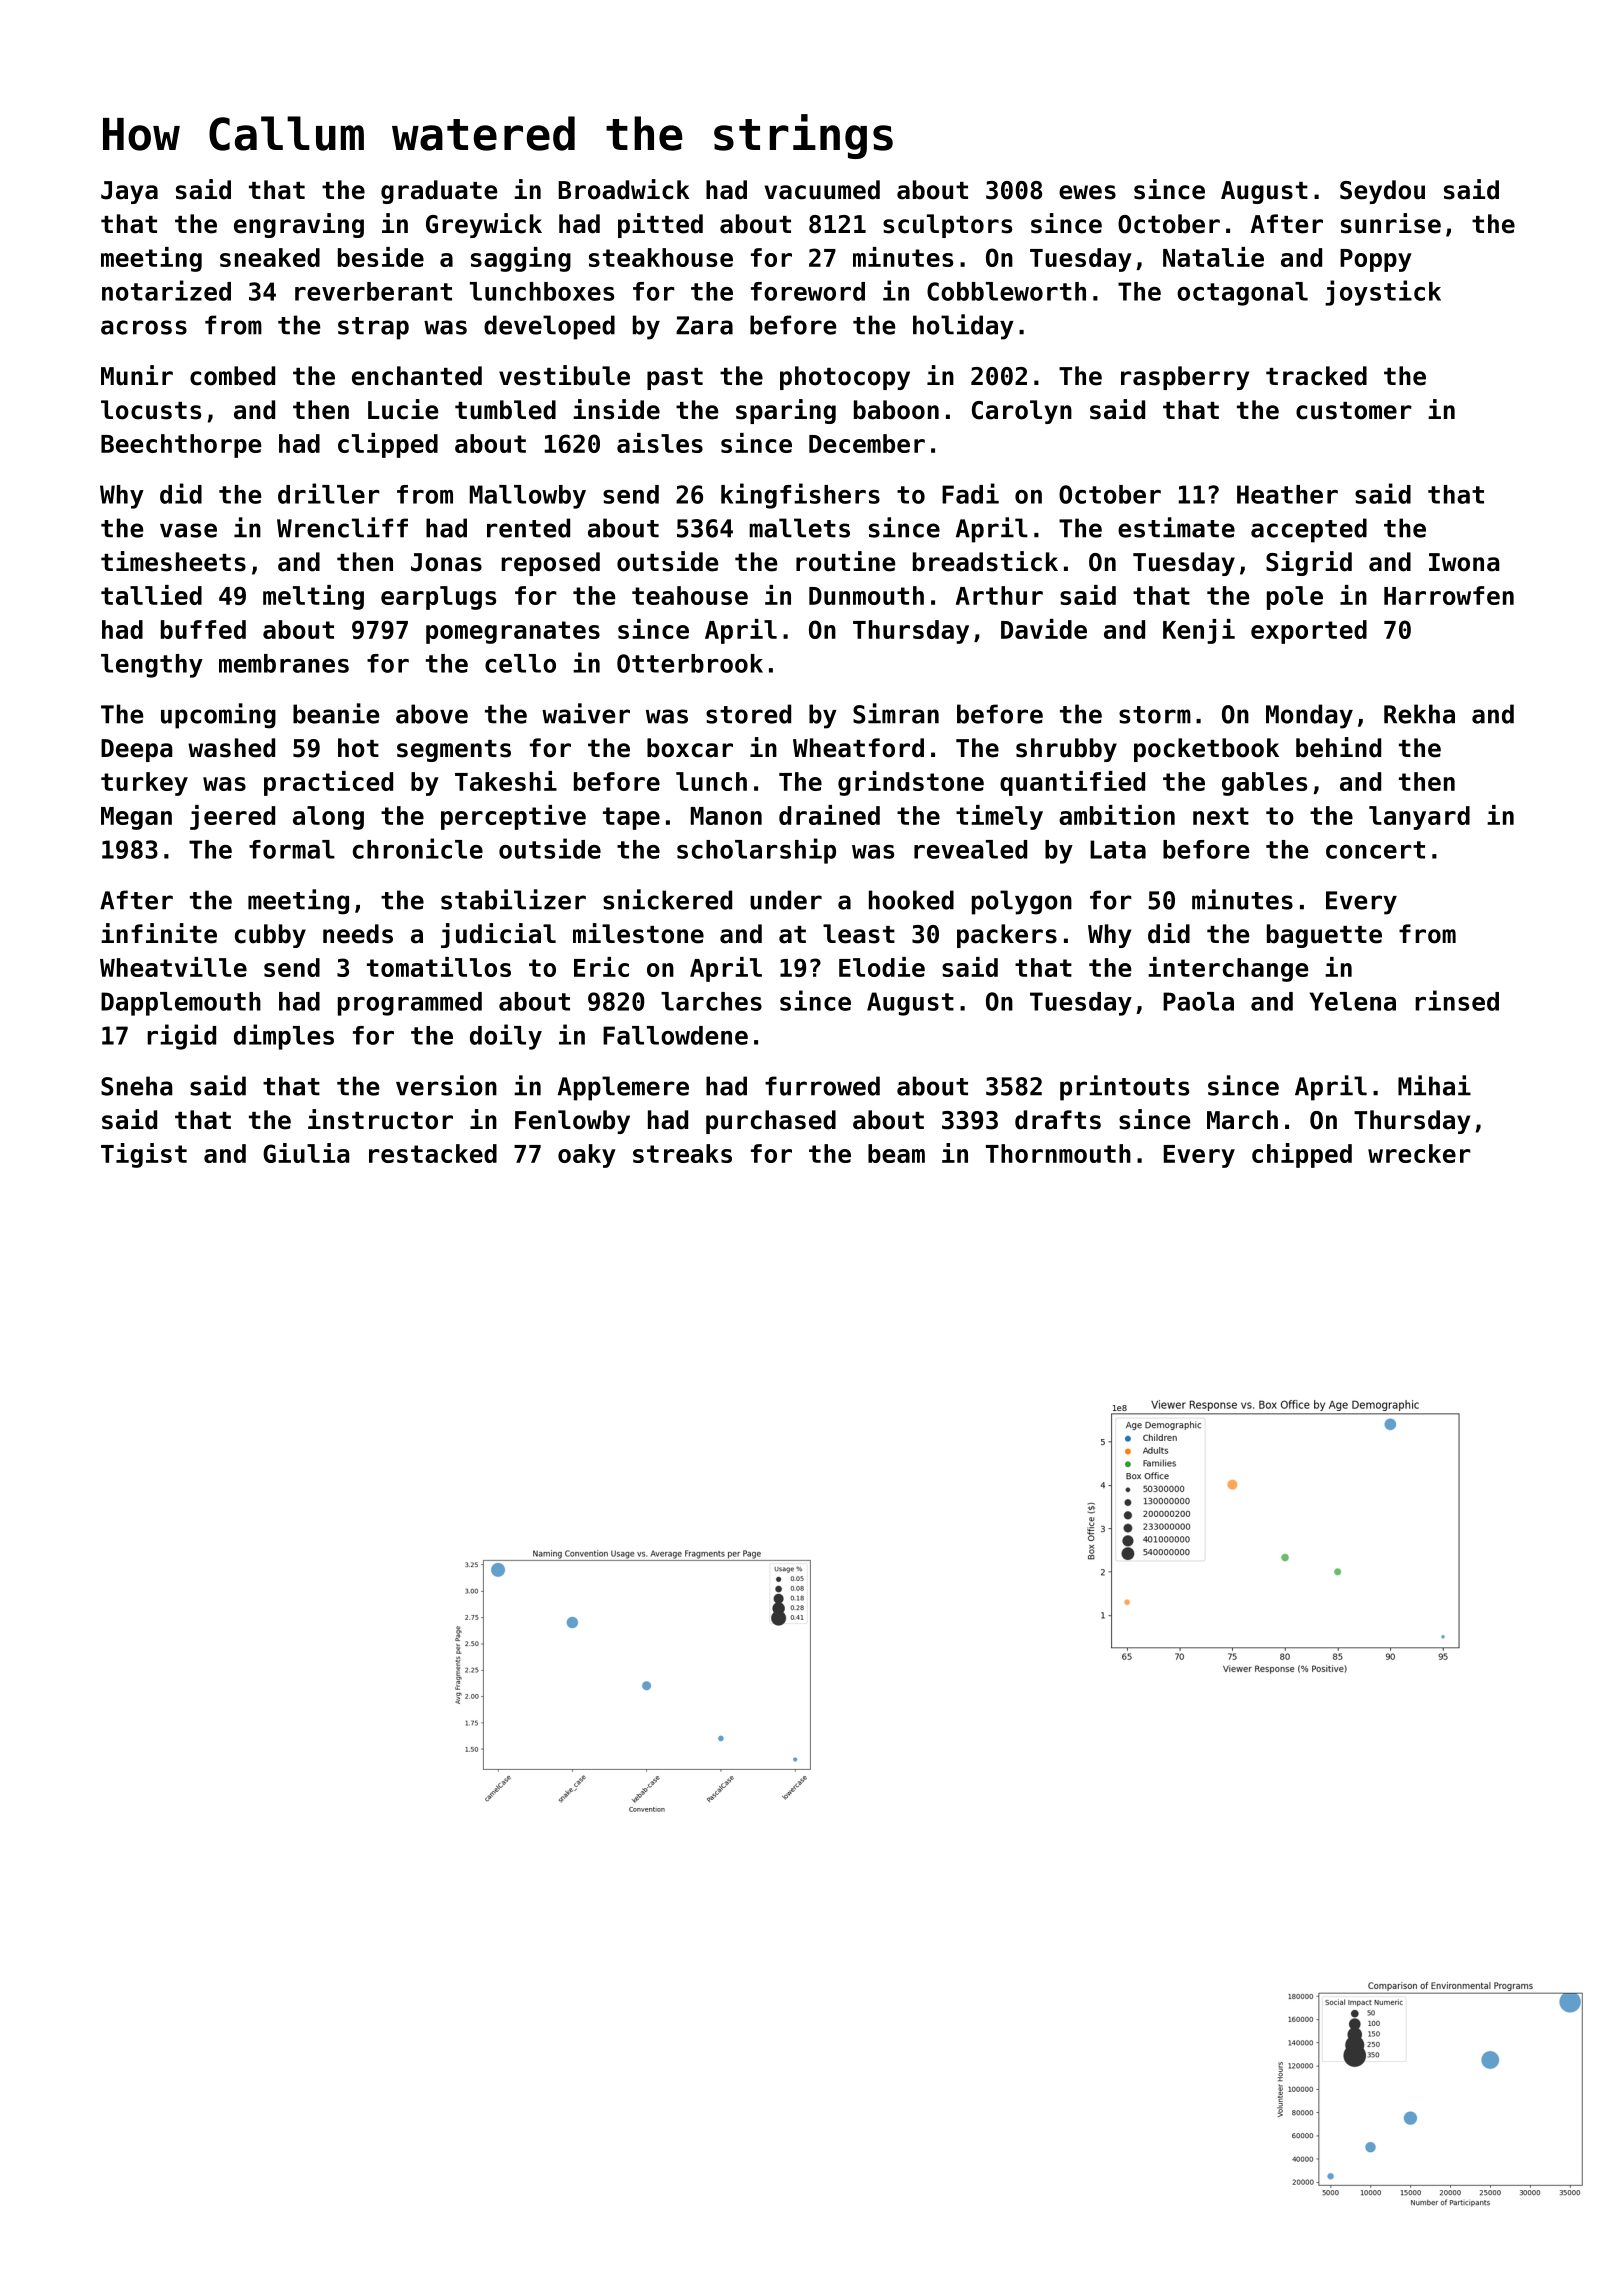 The height and width of the image is (2292, 1620). I want to click on infinite, so click(159, 933).
